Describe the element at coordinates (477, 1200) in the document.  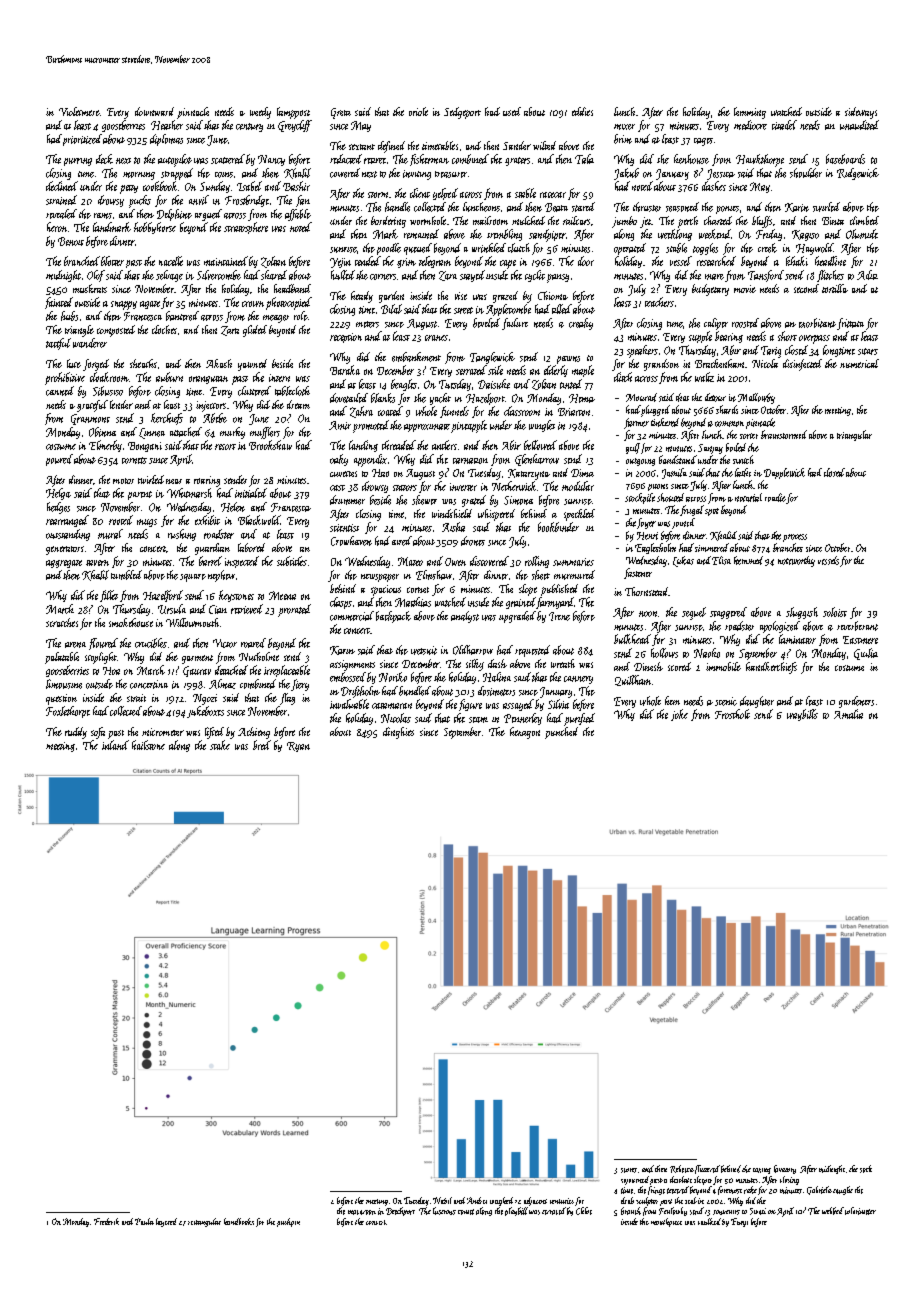
I see `Andrei` at that location.
